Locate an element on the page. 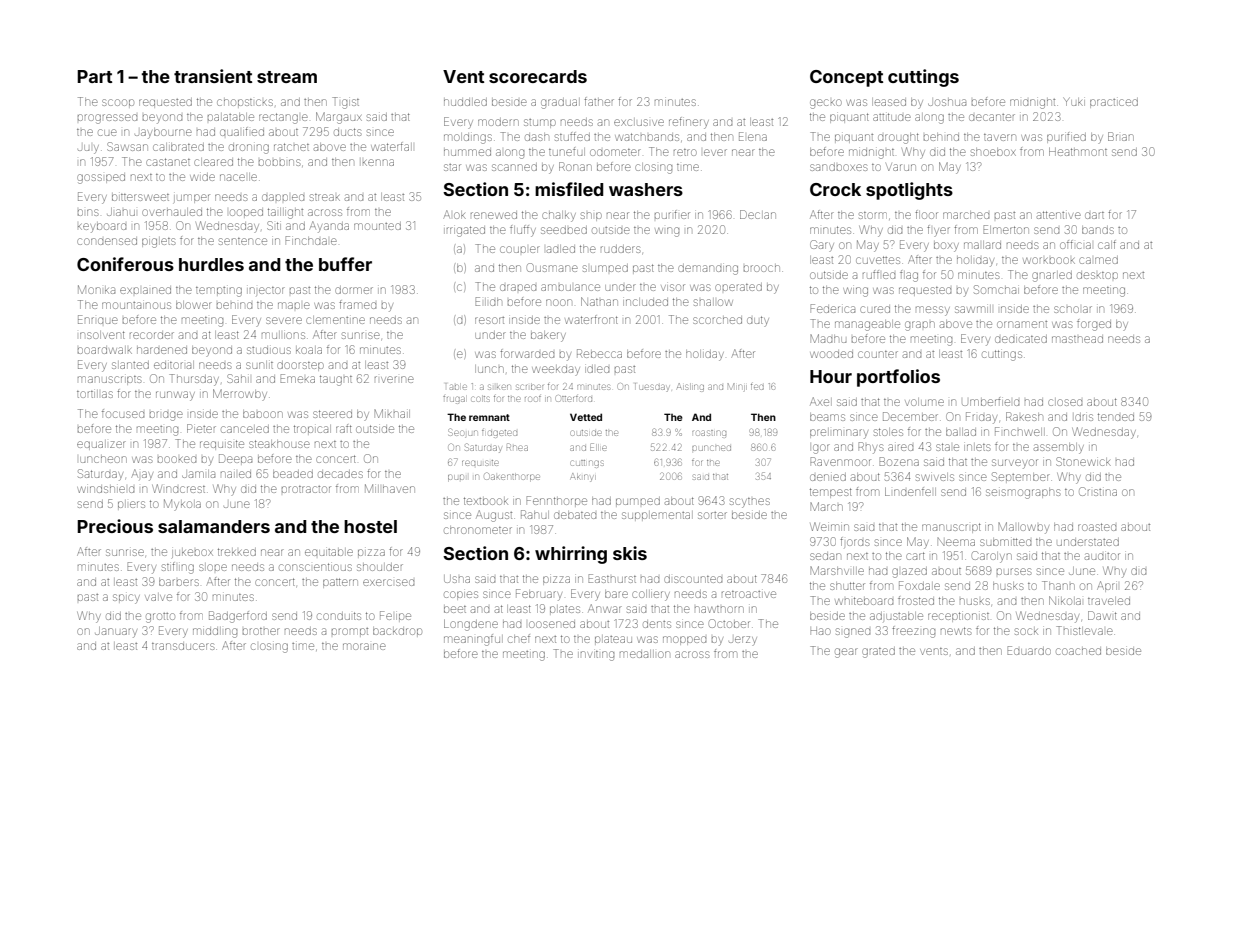 This page has height=952, width=1233. canceled is located at coordinates (245, 429).
